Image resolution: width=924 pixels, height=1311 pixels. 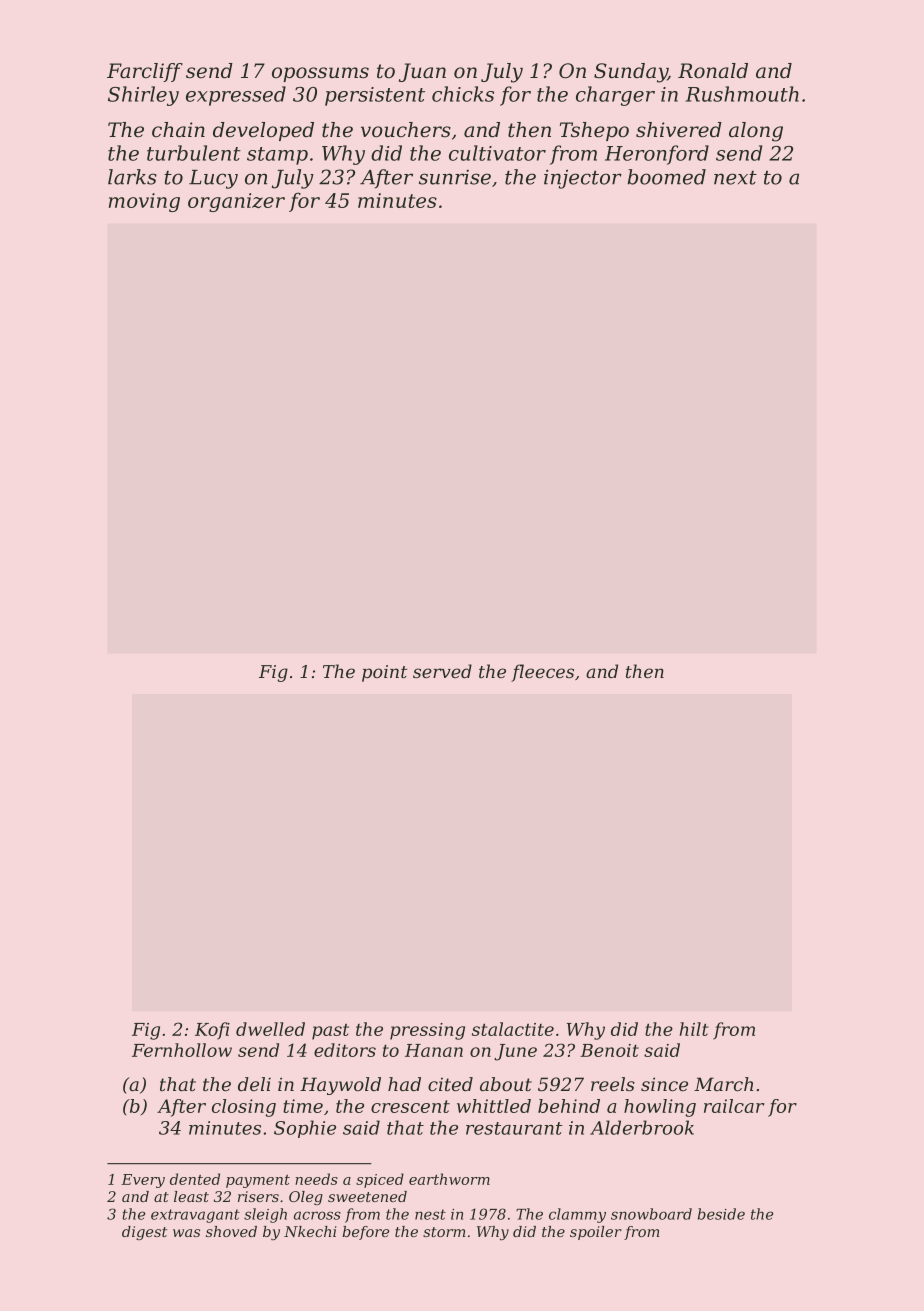 I want to click on sunrise, so click(x=455, y=177).
